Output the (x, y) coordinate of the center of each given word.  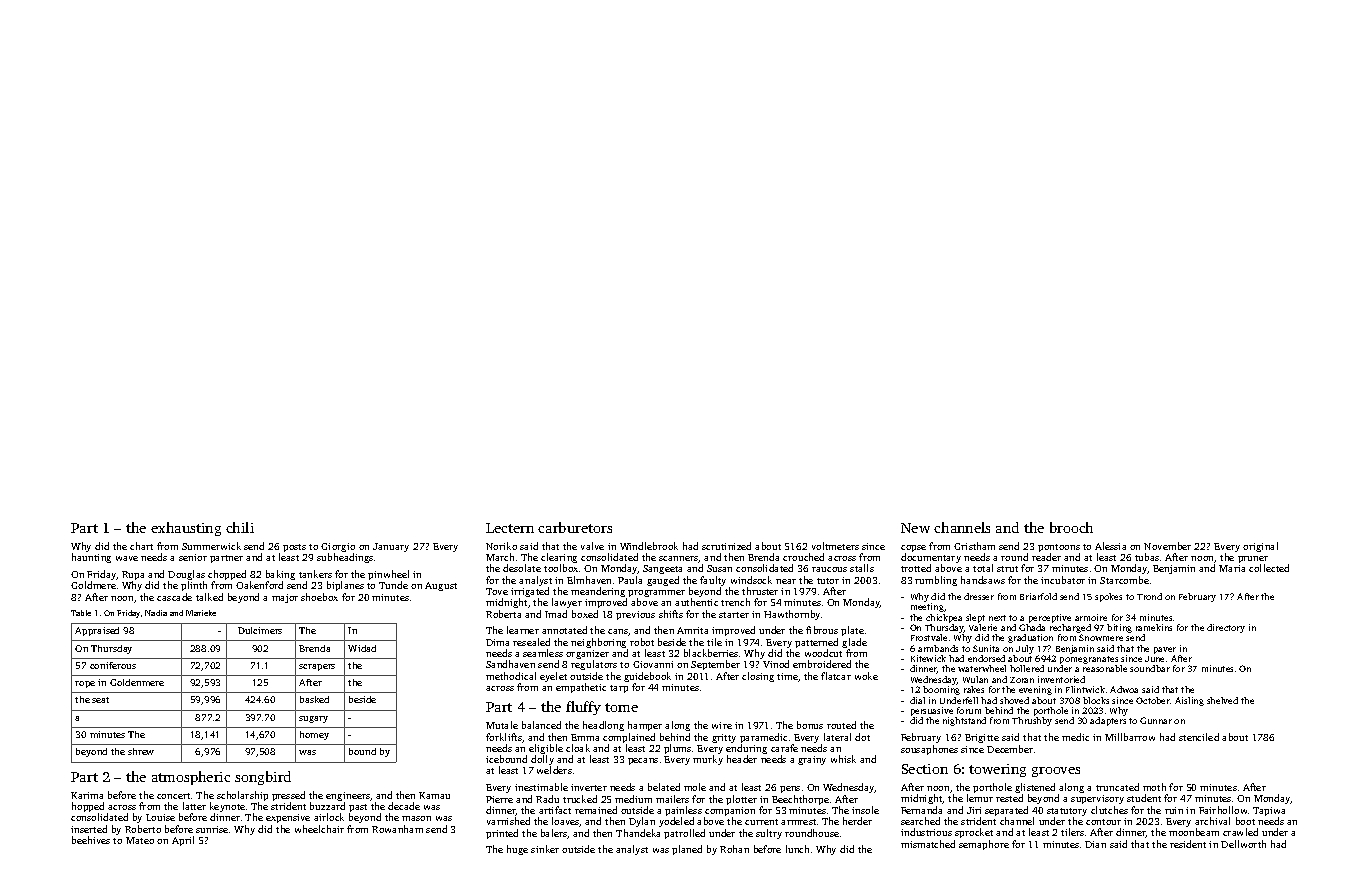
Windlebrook (649, 546)
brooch (1071, 527)
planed (687, 850)
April (183, 841)
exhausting (186, 529)
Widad (362, 648)
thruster (760, 591)
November (1167, 546)
